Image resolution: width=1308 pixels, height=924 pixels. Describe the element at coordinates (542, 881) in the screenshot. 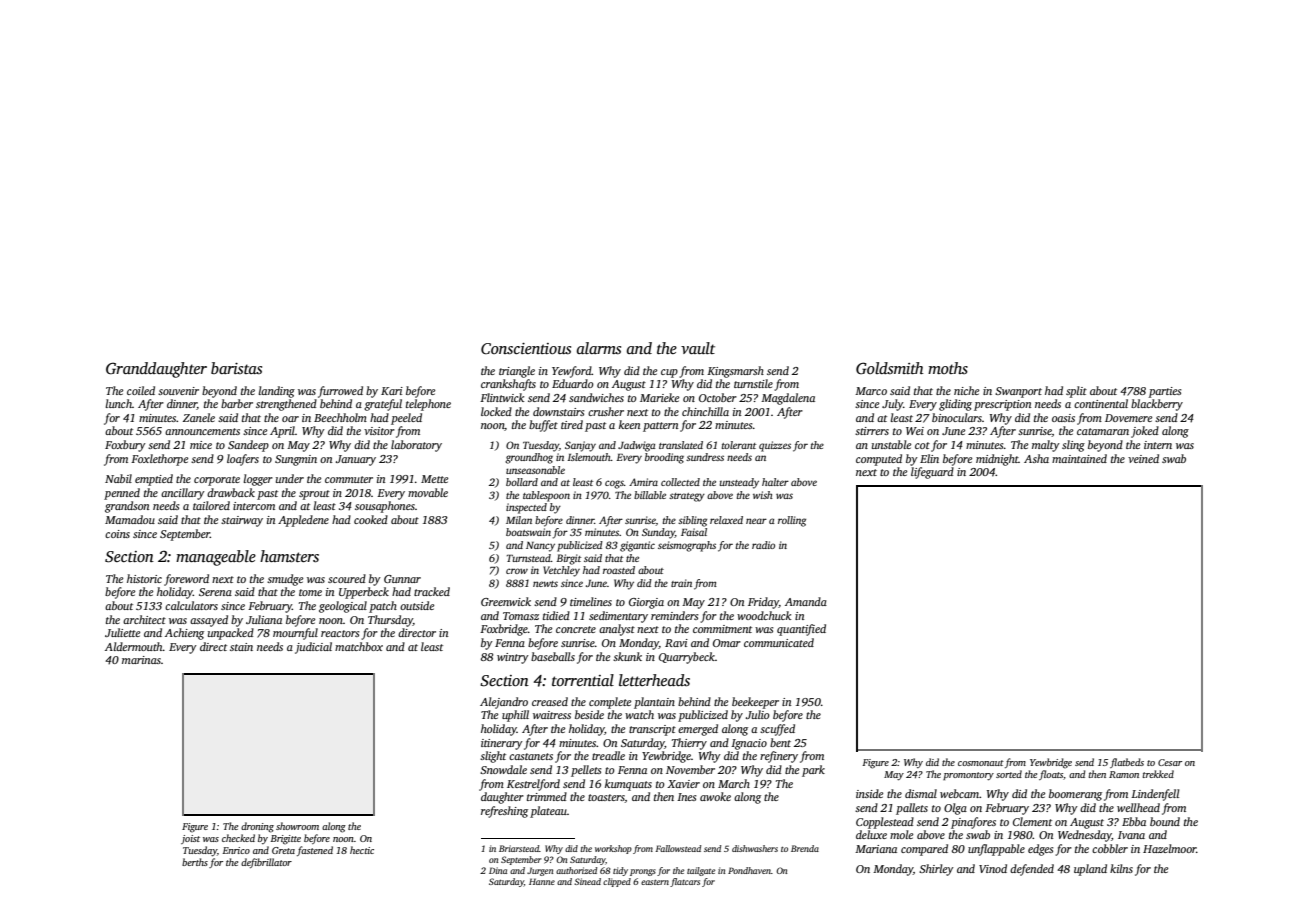

I see `Hanne` at that location.
